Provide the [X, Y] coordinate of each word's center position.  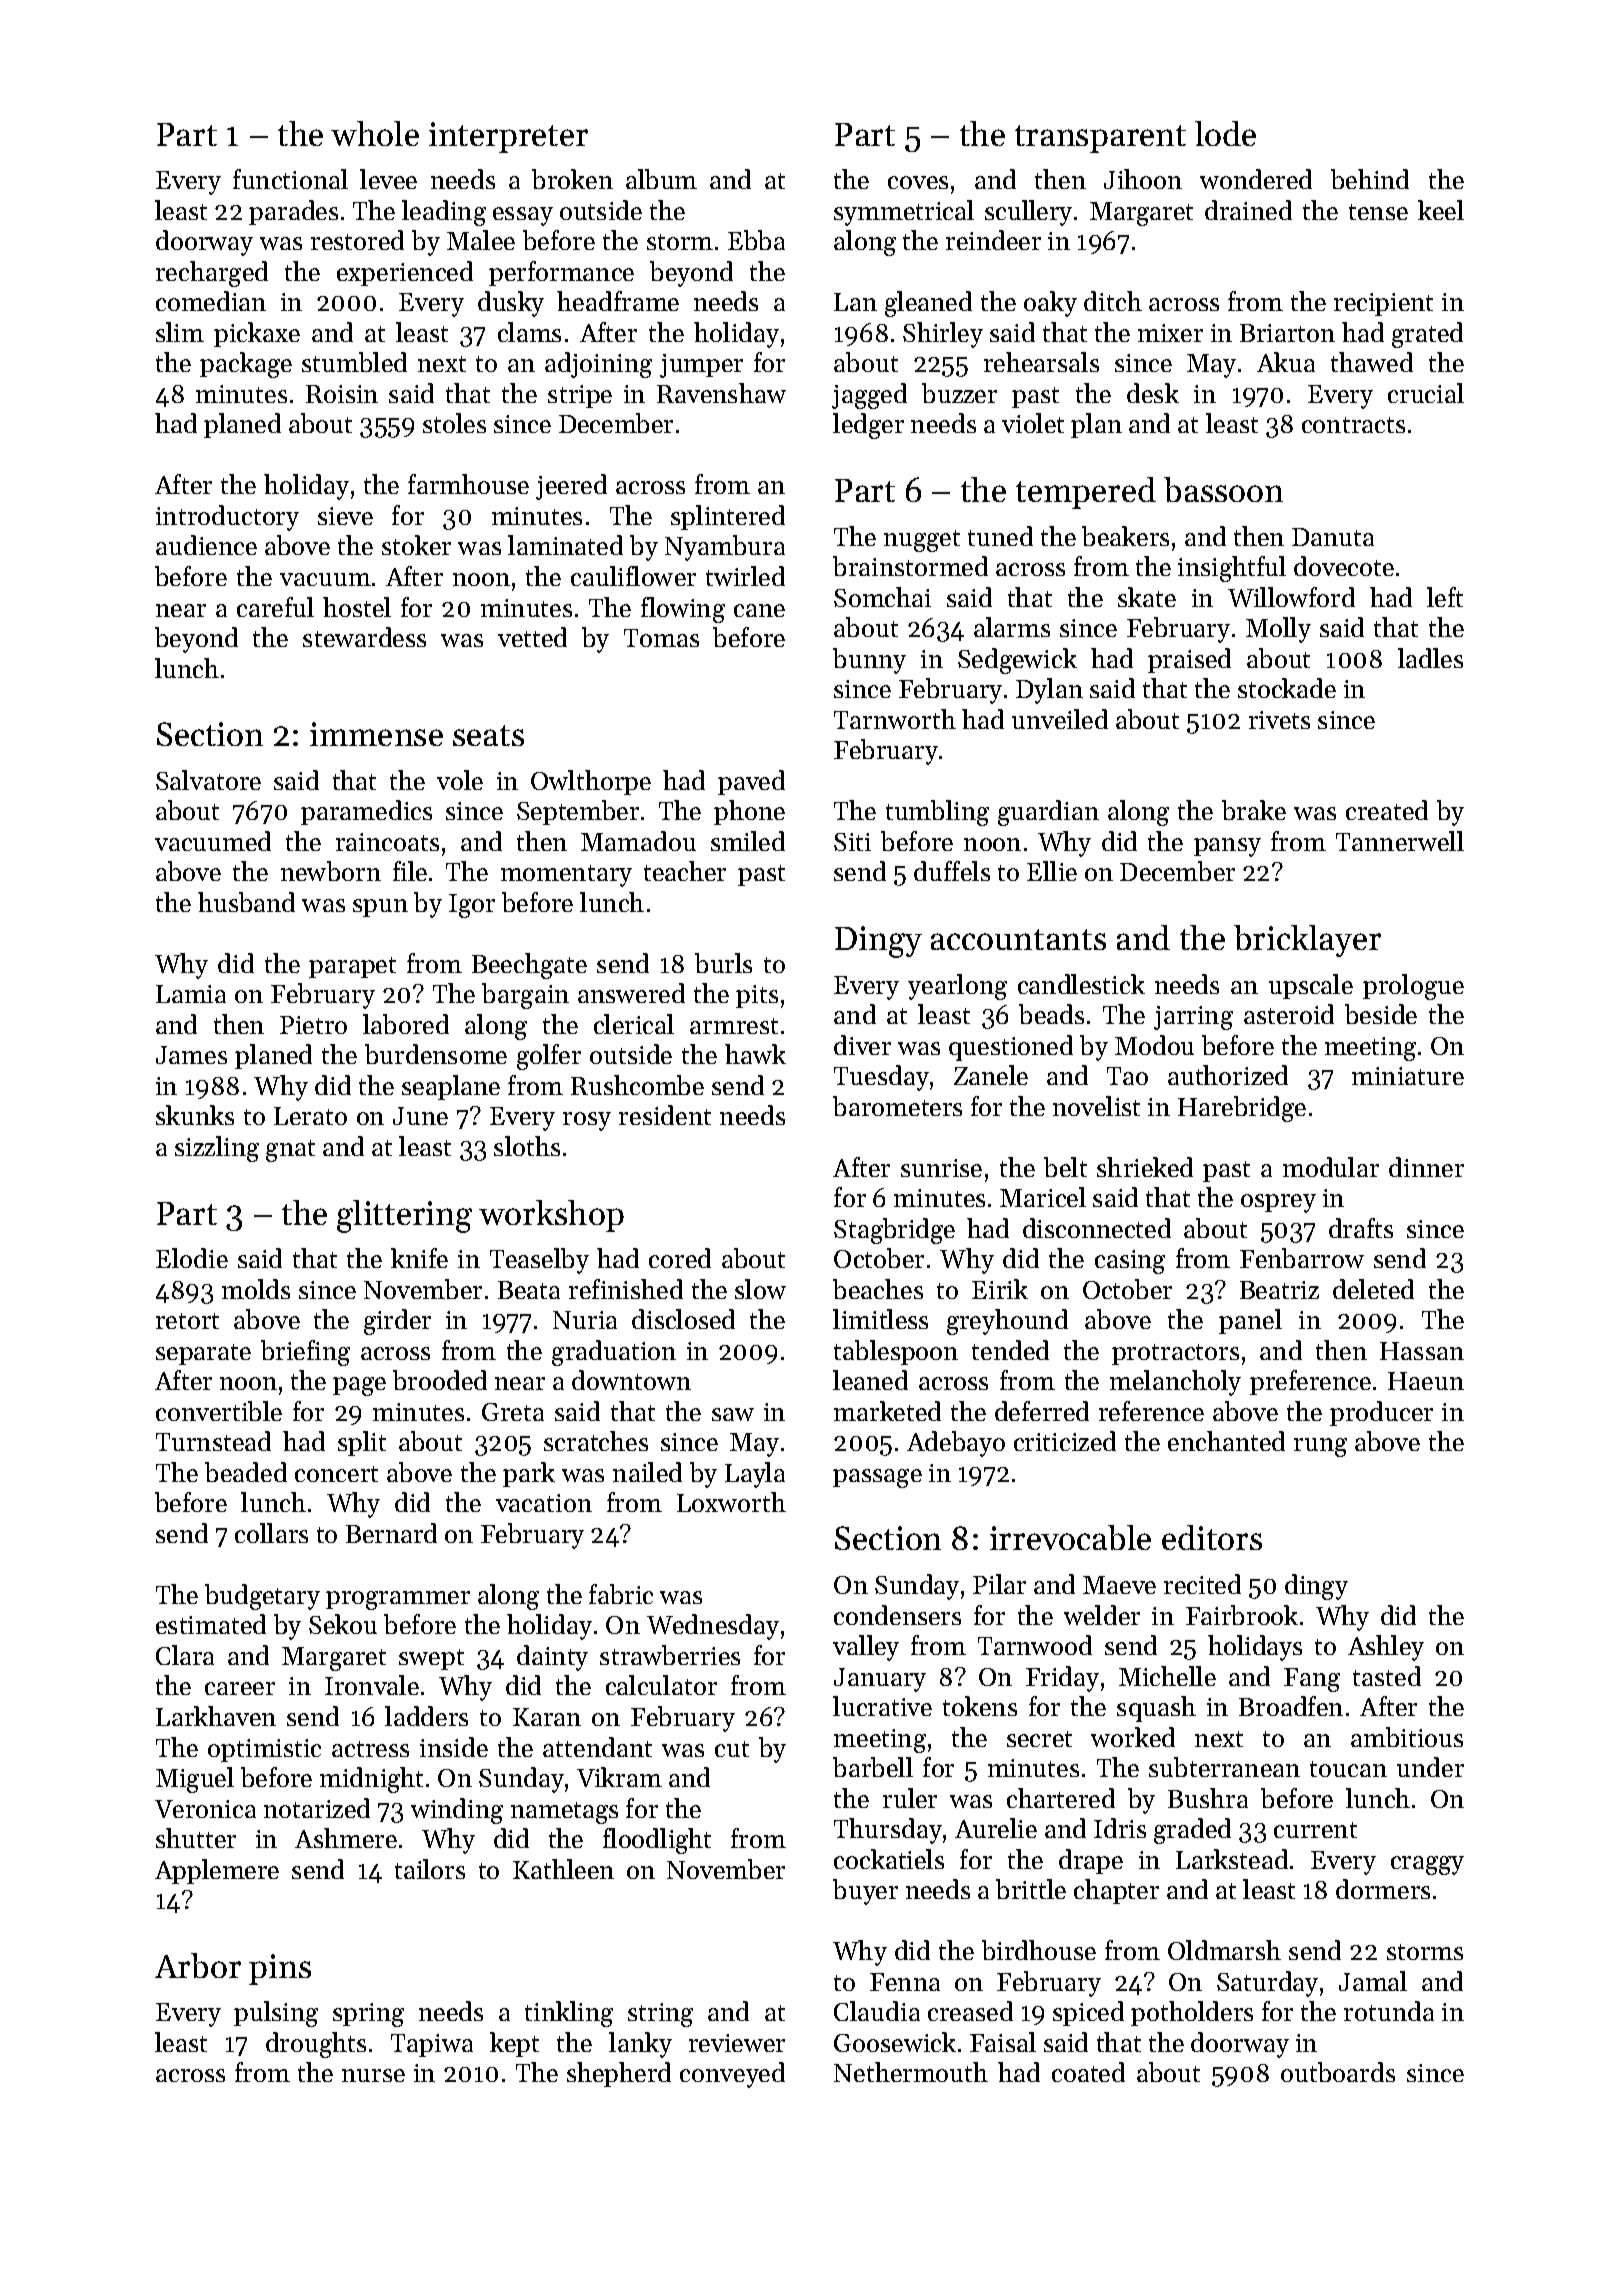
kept [514, 2044]
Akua [1286, 362]
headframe [618, 301]
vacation [544, 1503]
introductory [227, 518]
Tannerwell [1400, 841]
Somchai [882, 597]
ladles [1430, 658]
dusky [511, 304]
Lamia [191, 994]
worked [1133, 1737]
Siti [852, 842]
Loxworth [731, 1502]
